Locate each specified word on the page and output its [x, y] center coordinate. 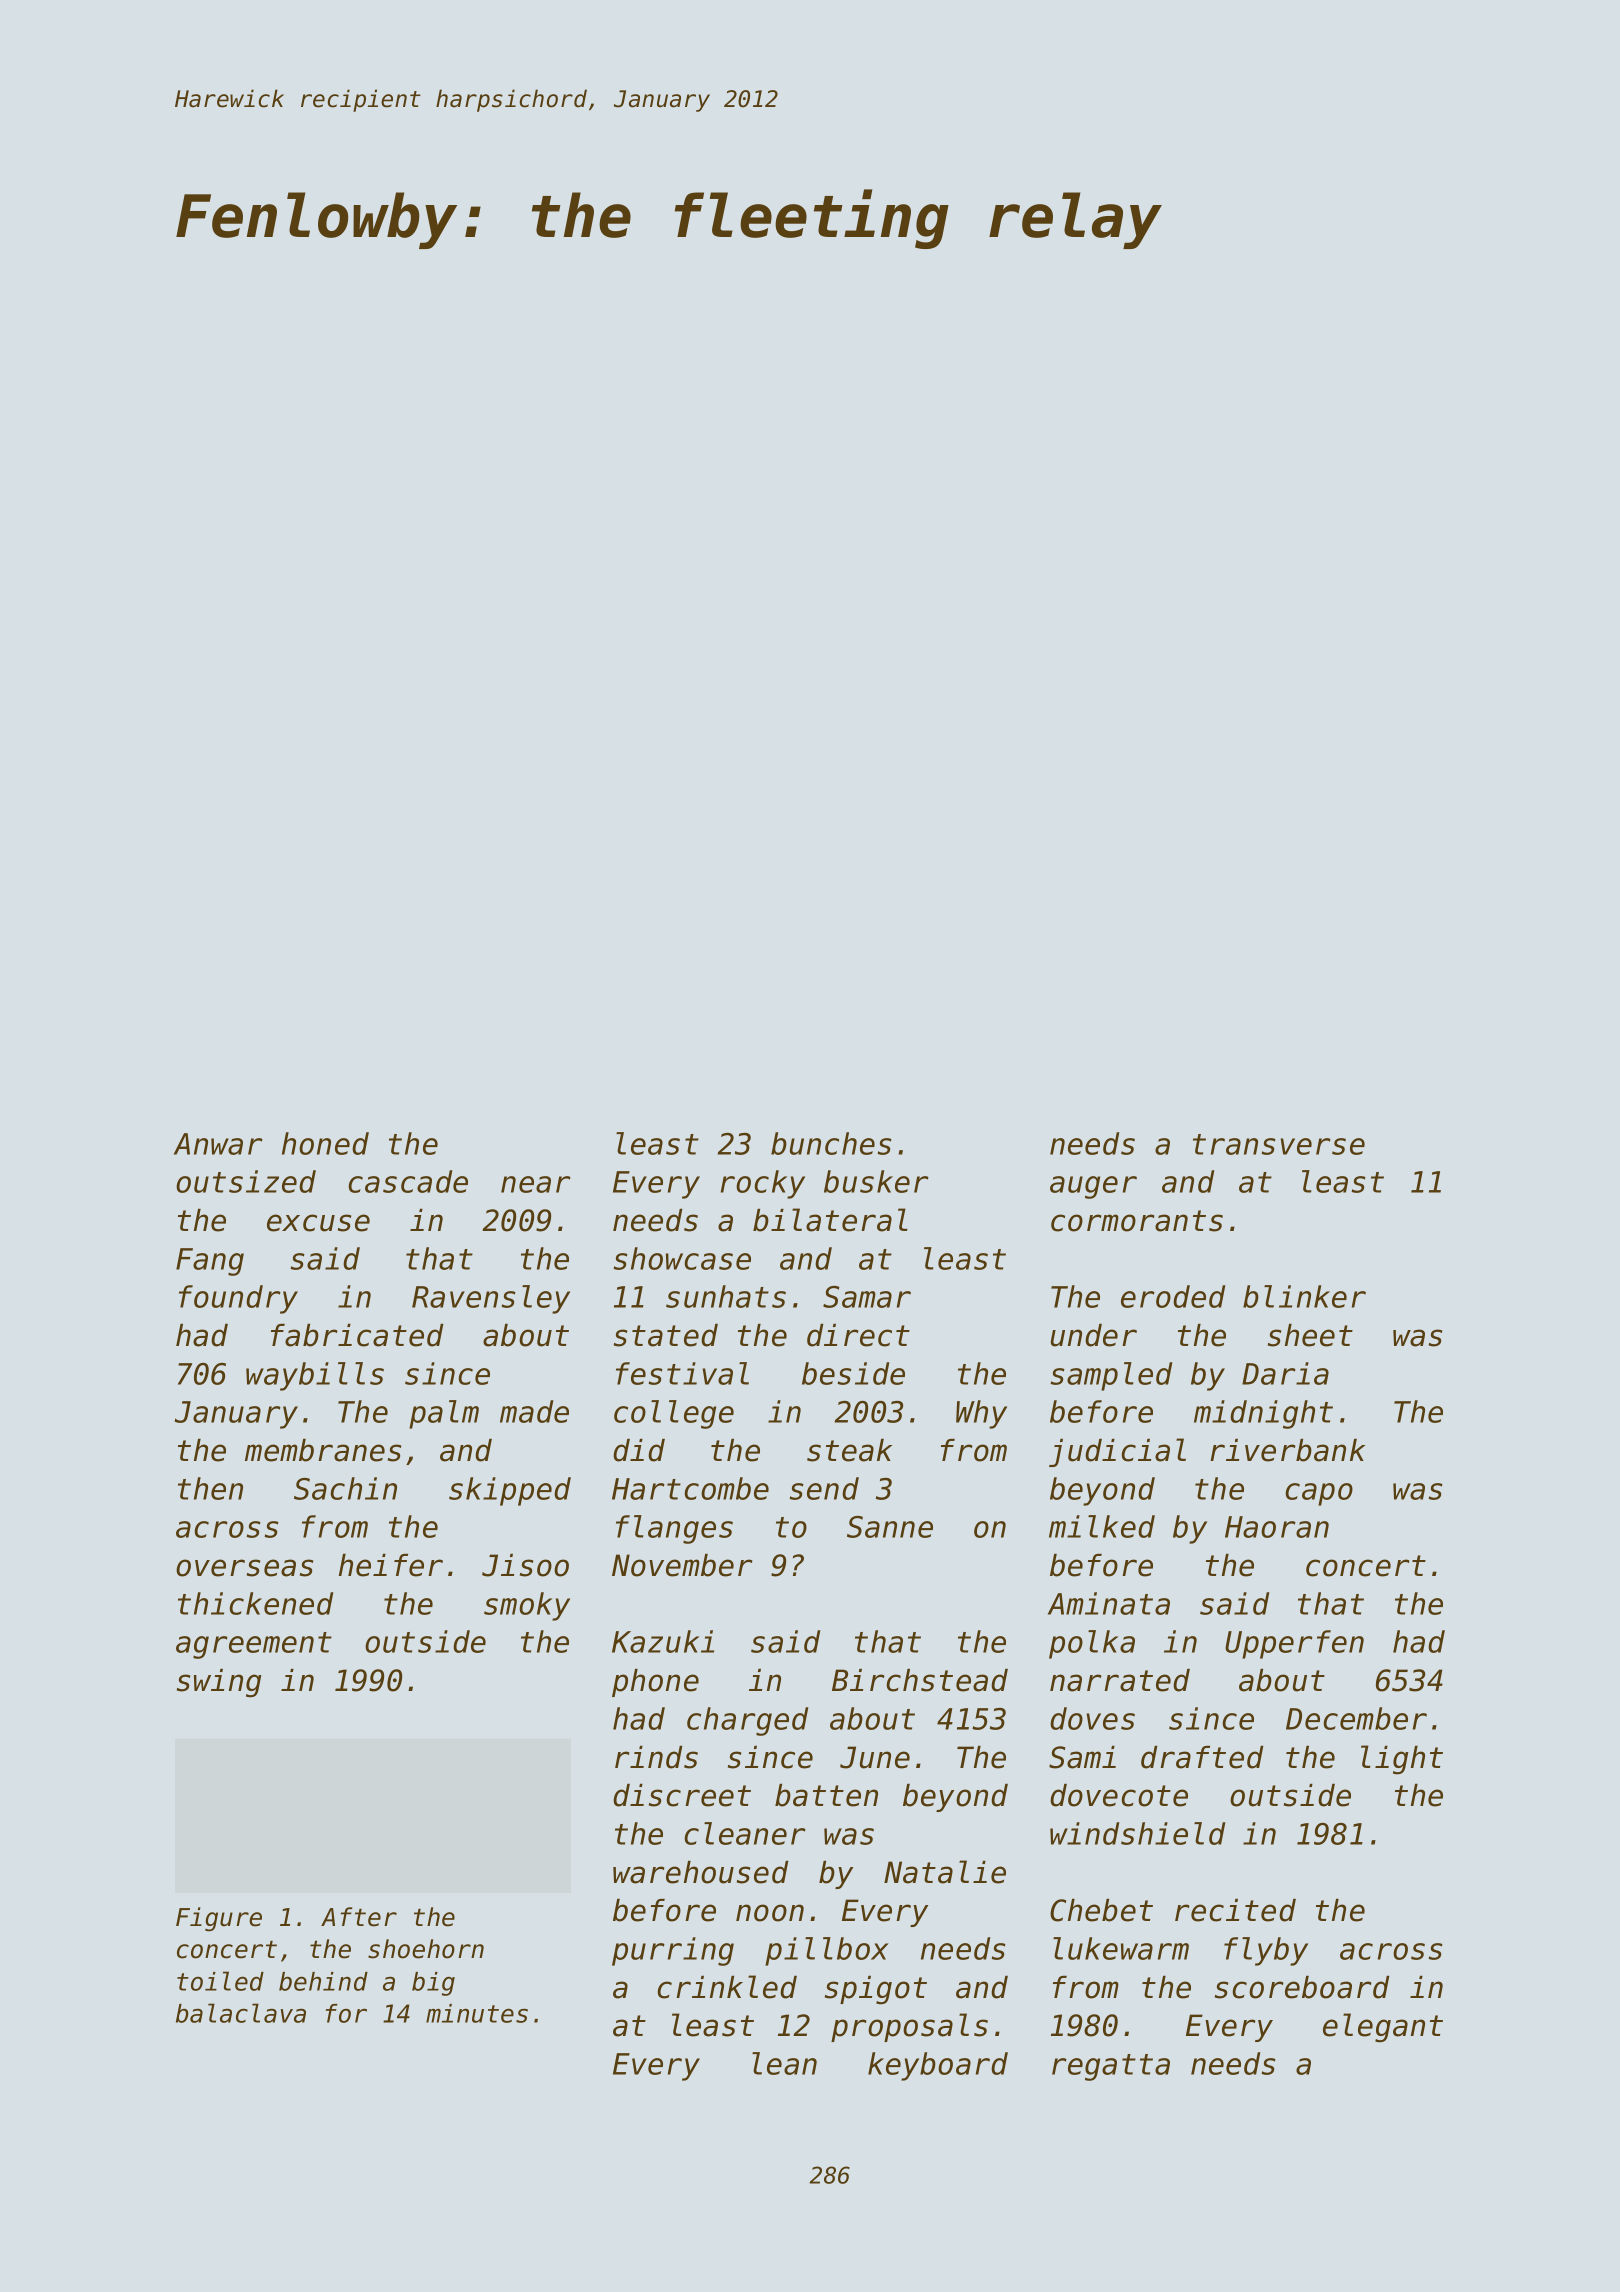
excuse [318, 1223]
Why [981, 1414]
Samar [867, 1297]
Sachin [345, 1488]
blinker [1304, 1296]
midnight [1263, 1414]
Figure [219, 1919]
